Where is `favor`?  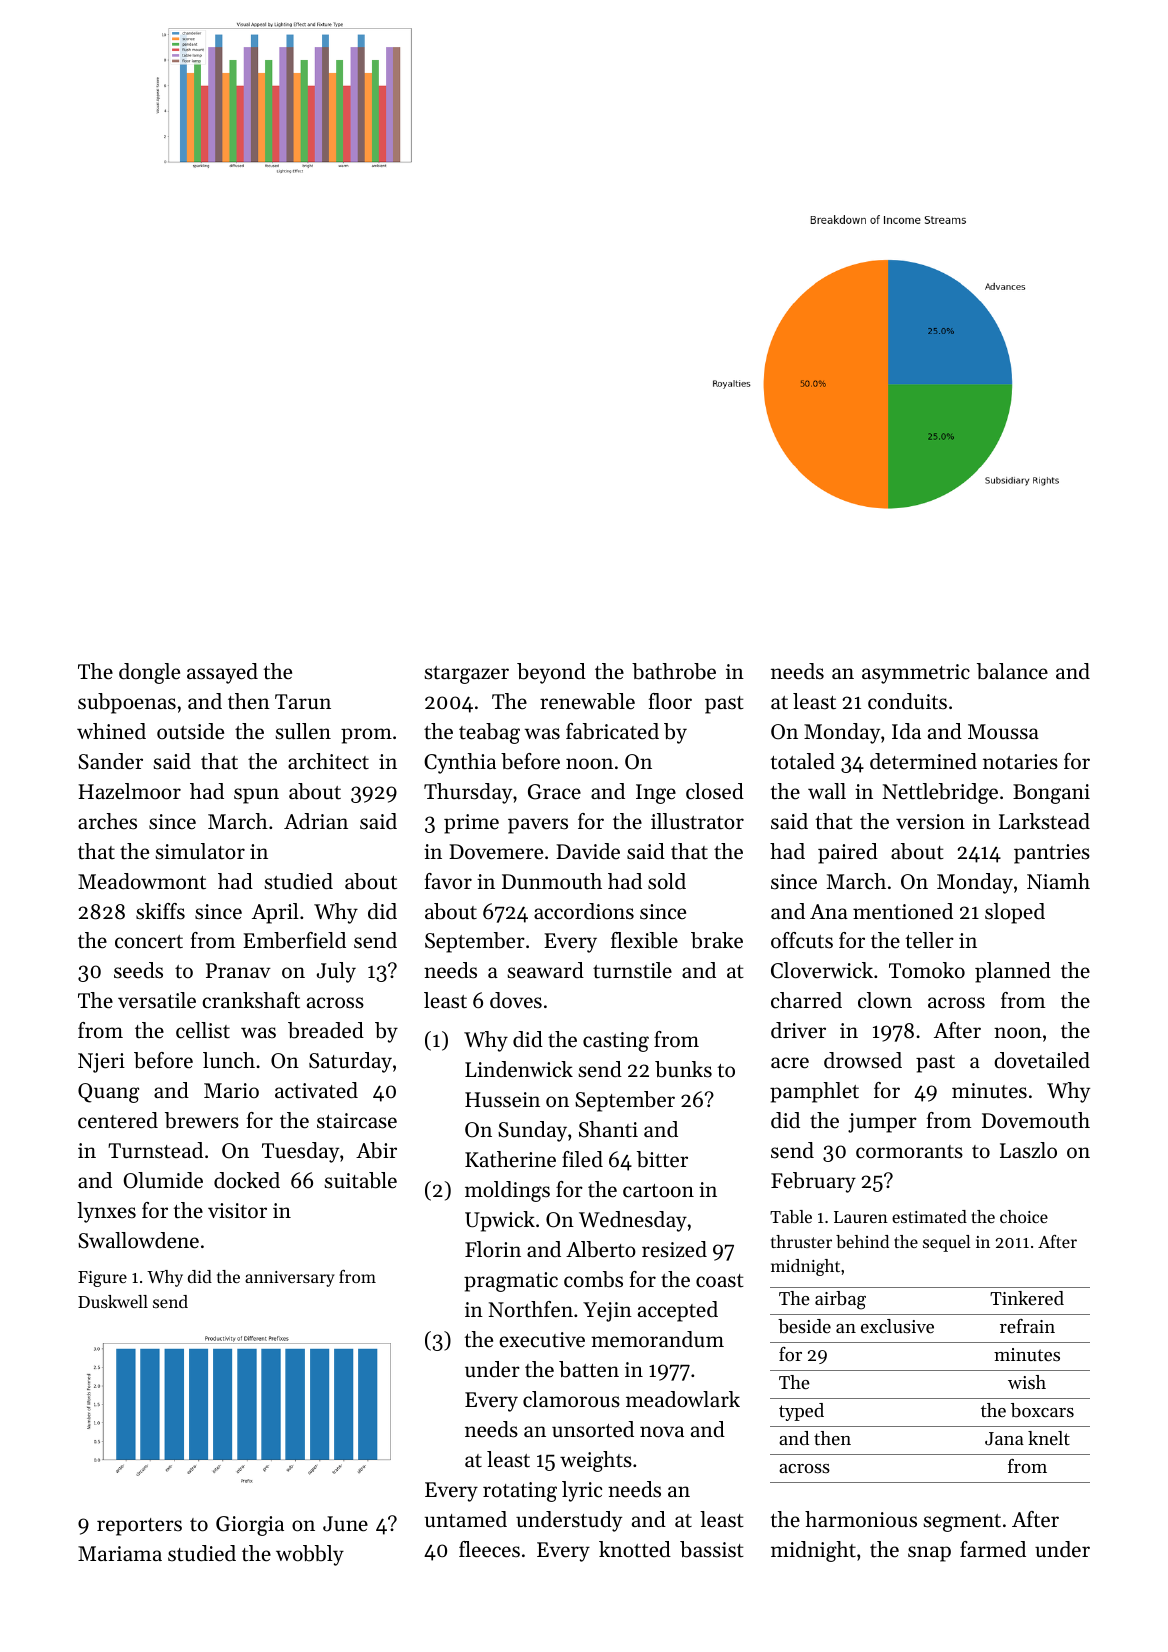
favor is located at coordinates (448, 881).
